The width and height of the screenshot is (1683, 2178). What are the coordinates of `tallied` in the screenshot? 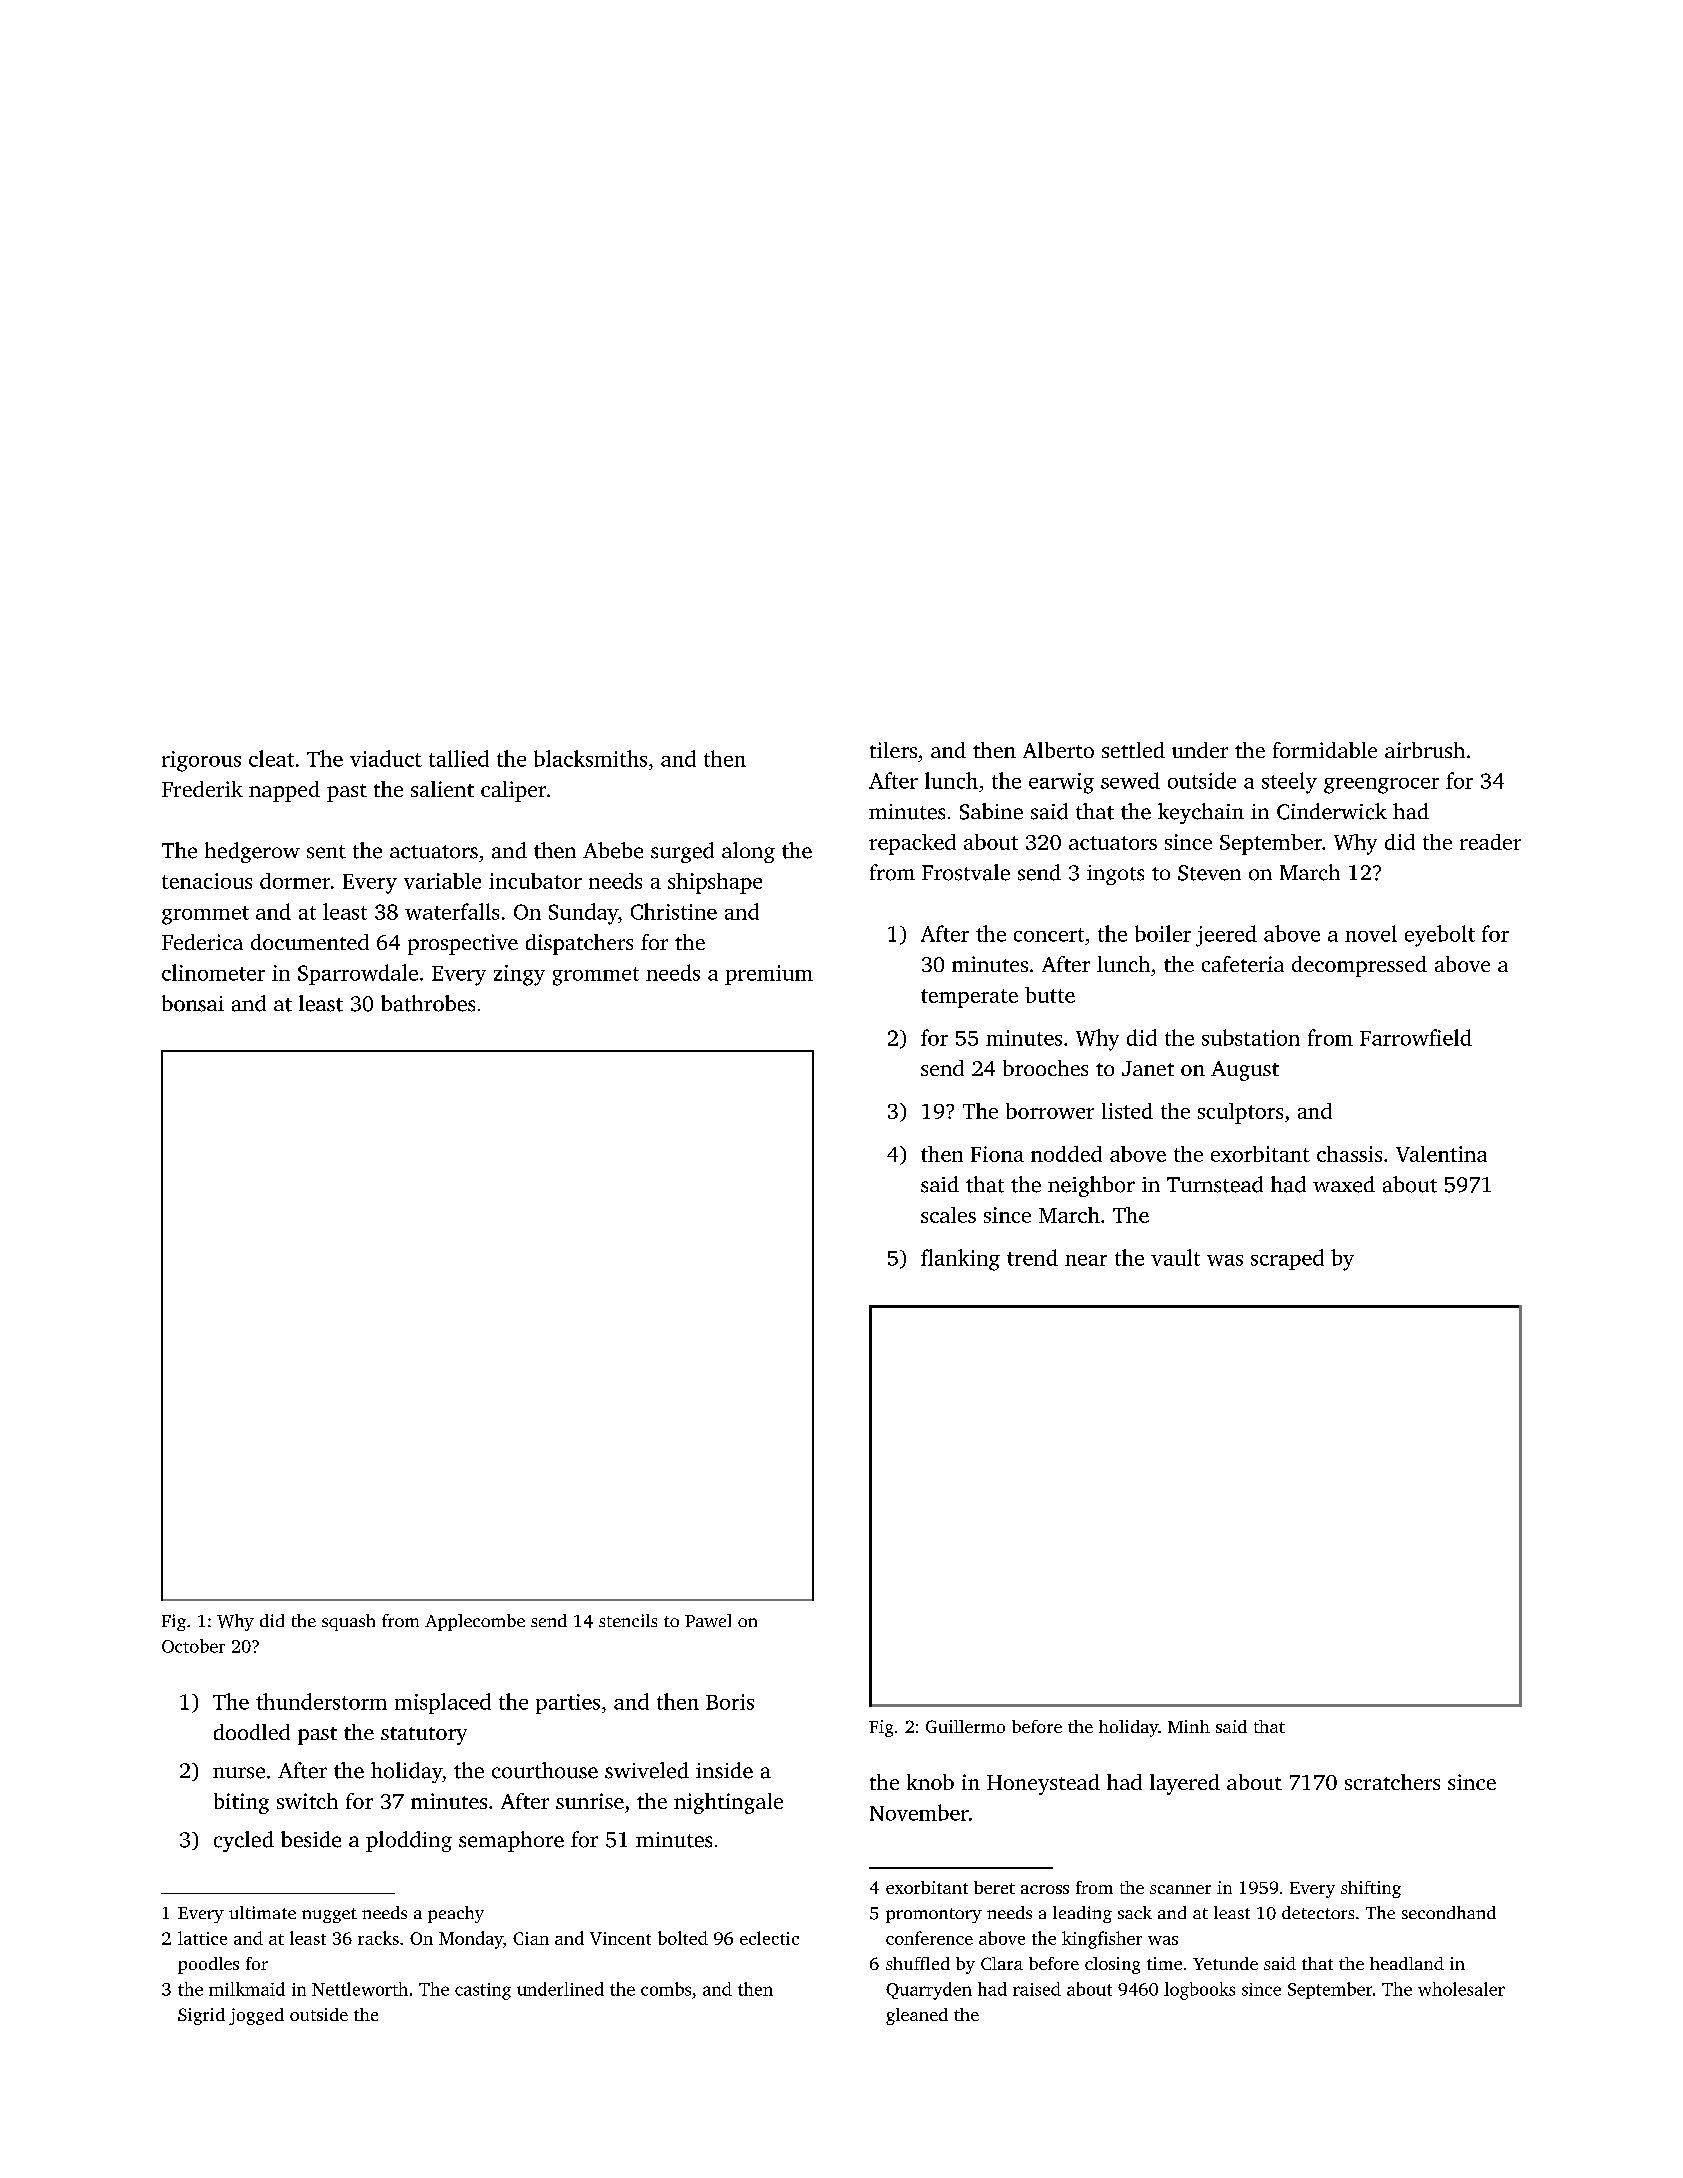 It's located at (459, 758).
